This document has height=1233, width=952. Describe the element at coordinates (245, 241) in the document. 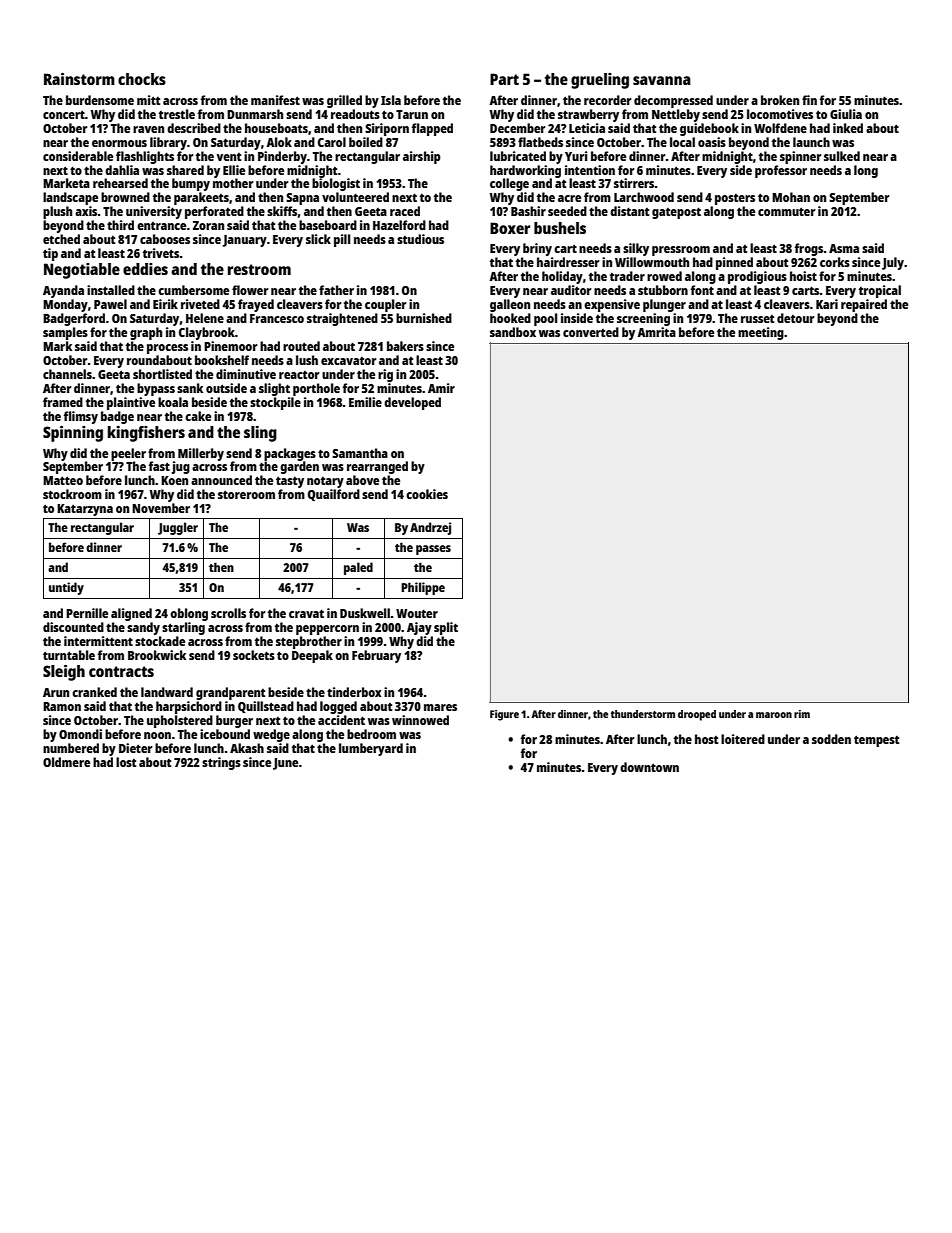

I see `January` at that location.
